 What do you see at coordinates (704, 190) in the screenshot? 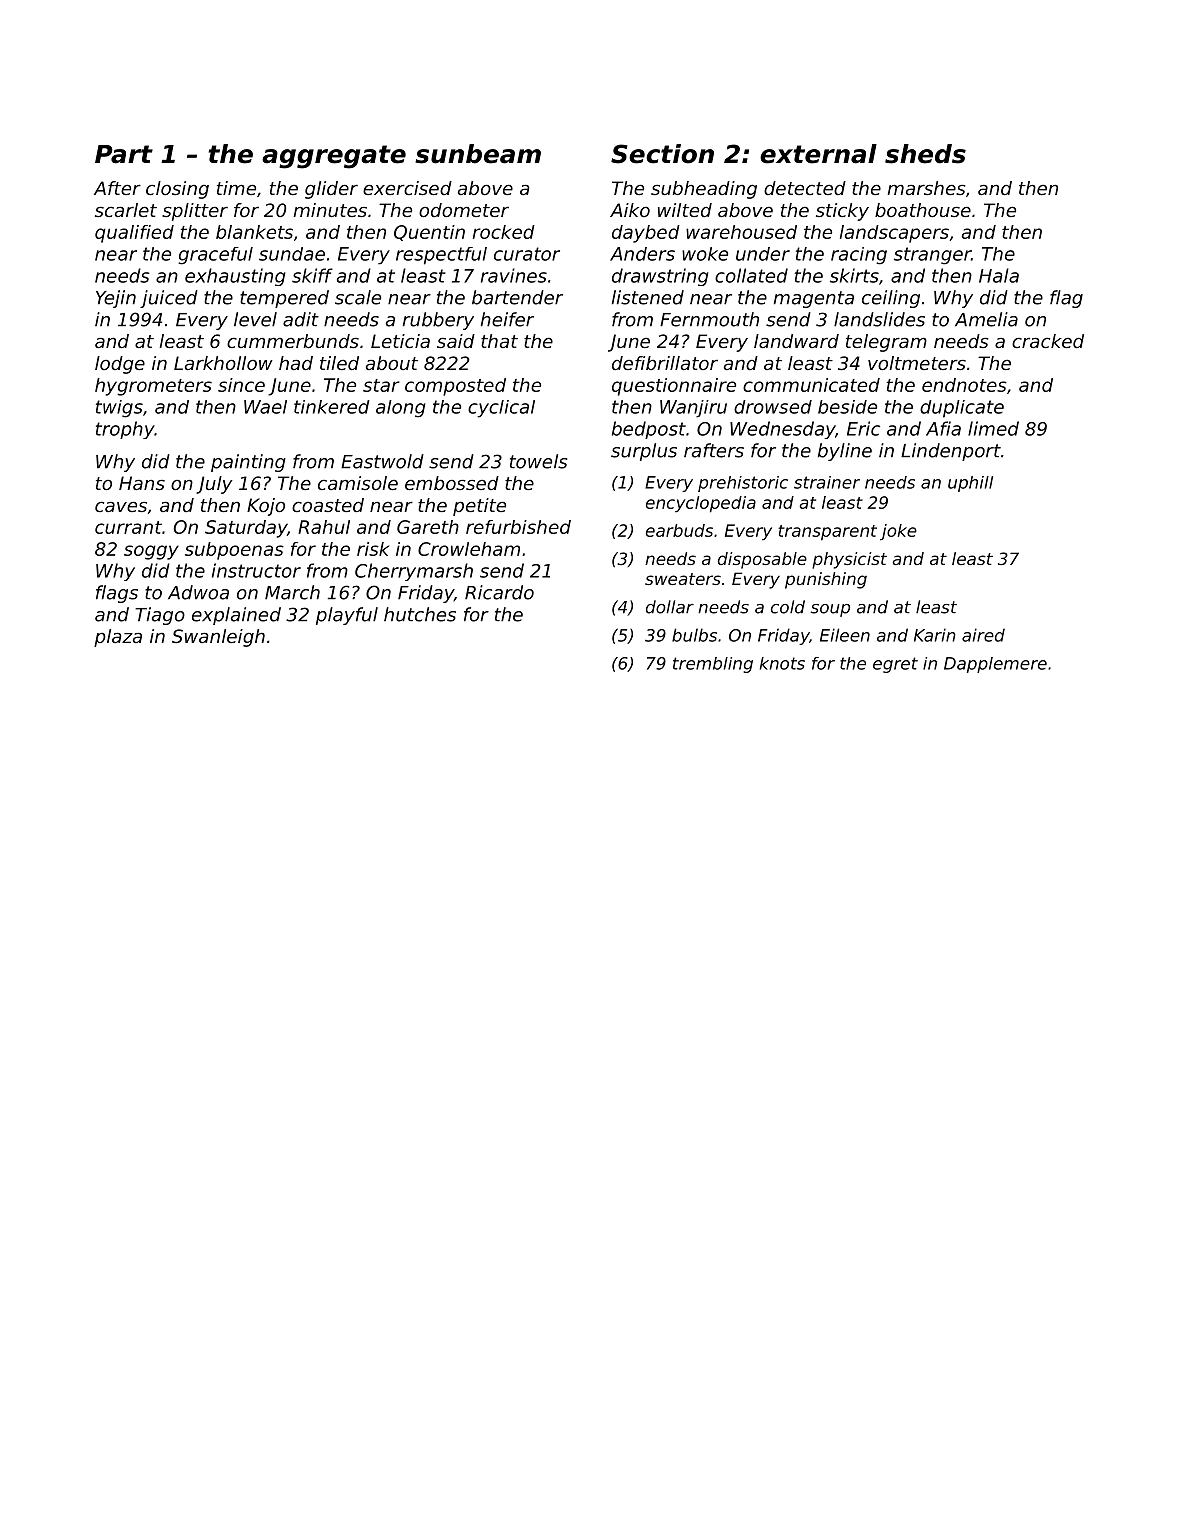
I see `subheading` at bounding box center [704, 190].
